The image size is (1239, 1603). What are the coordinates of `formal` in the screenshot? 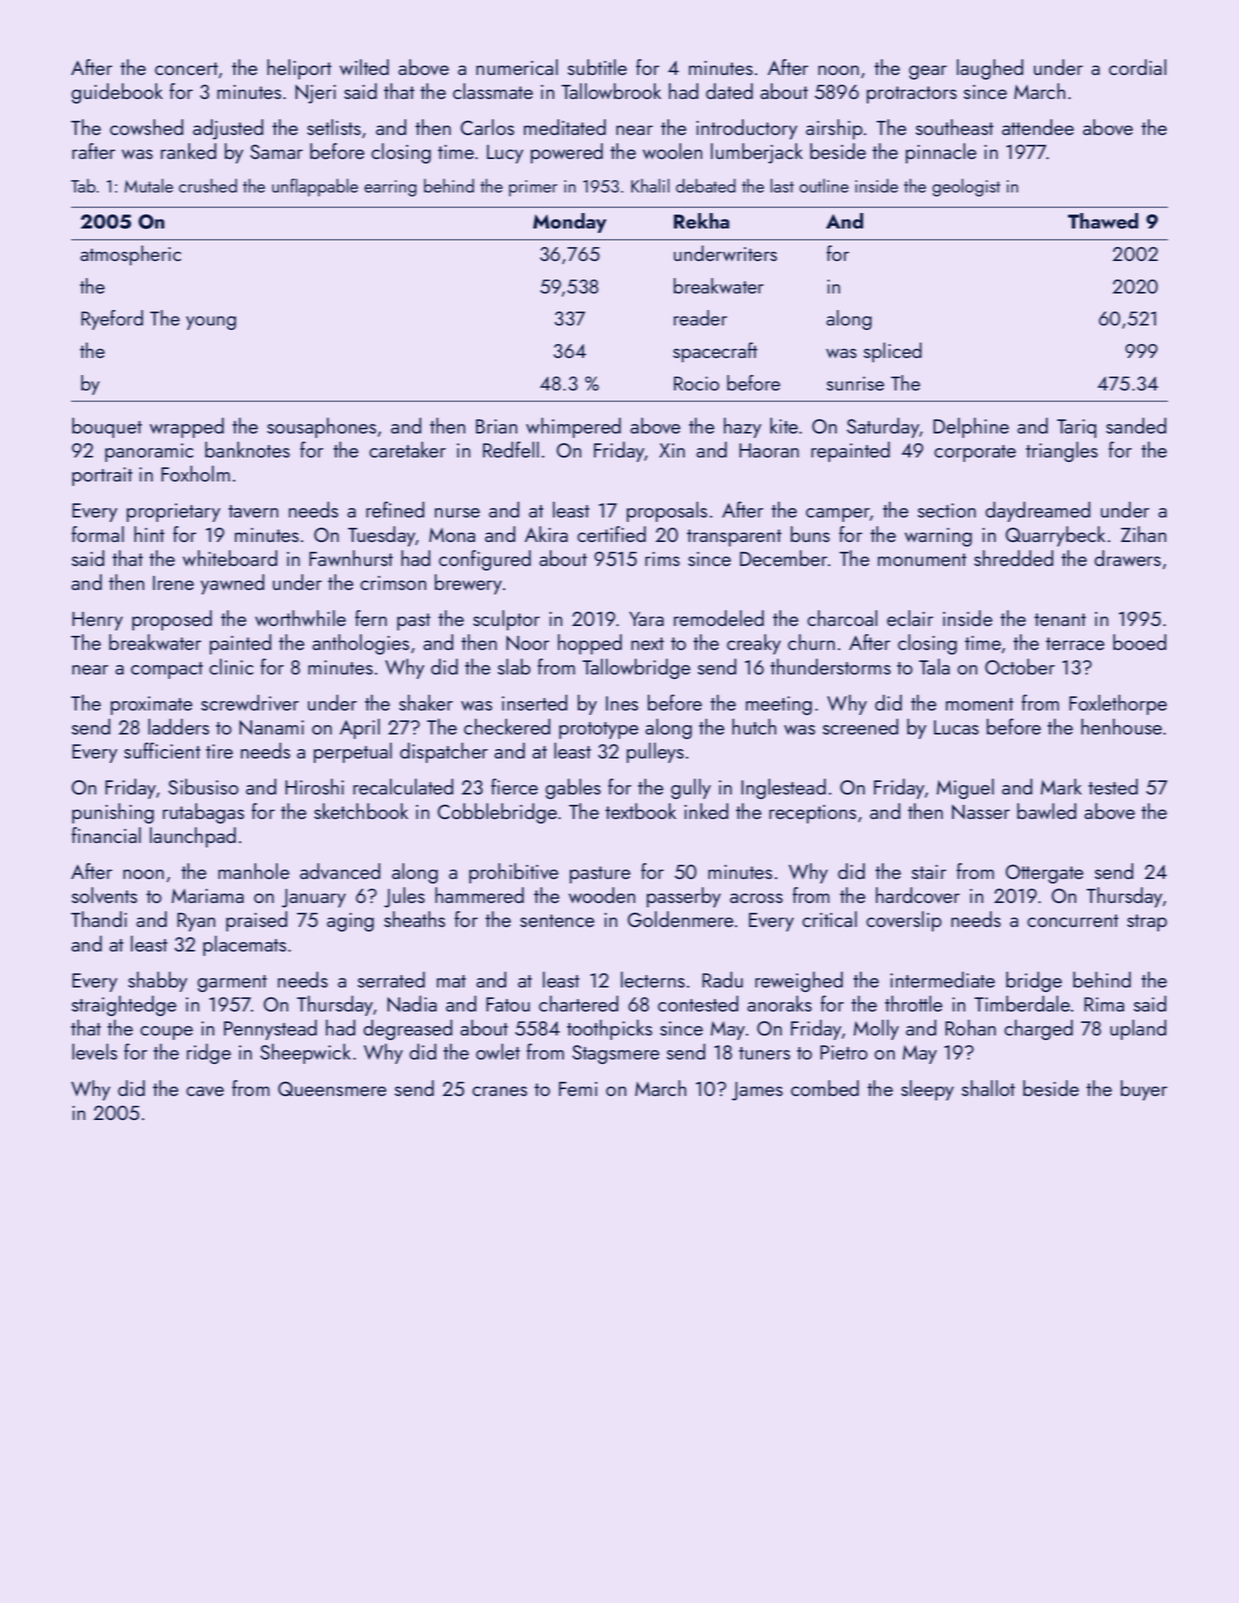 It's located at (98, 534).
